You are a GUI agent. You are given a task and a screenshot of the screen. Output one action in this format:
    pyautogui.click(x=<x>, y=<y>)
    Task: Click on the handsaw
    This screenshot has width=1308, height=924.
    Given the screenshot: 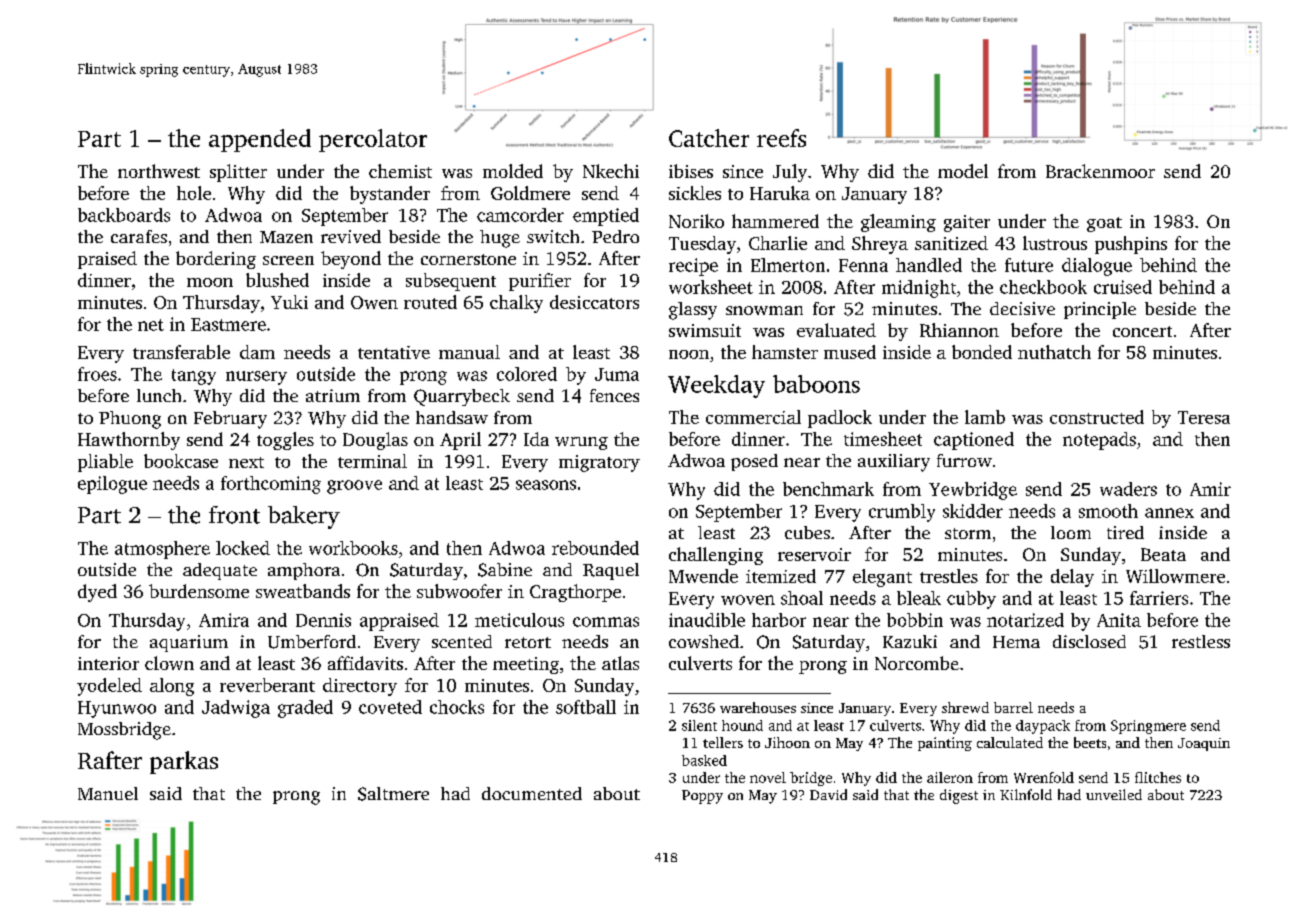 What is the action you would take?
    pyautogui.click(x=452, y=417)
